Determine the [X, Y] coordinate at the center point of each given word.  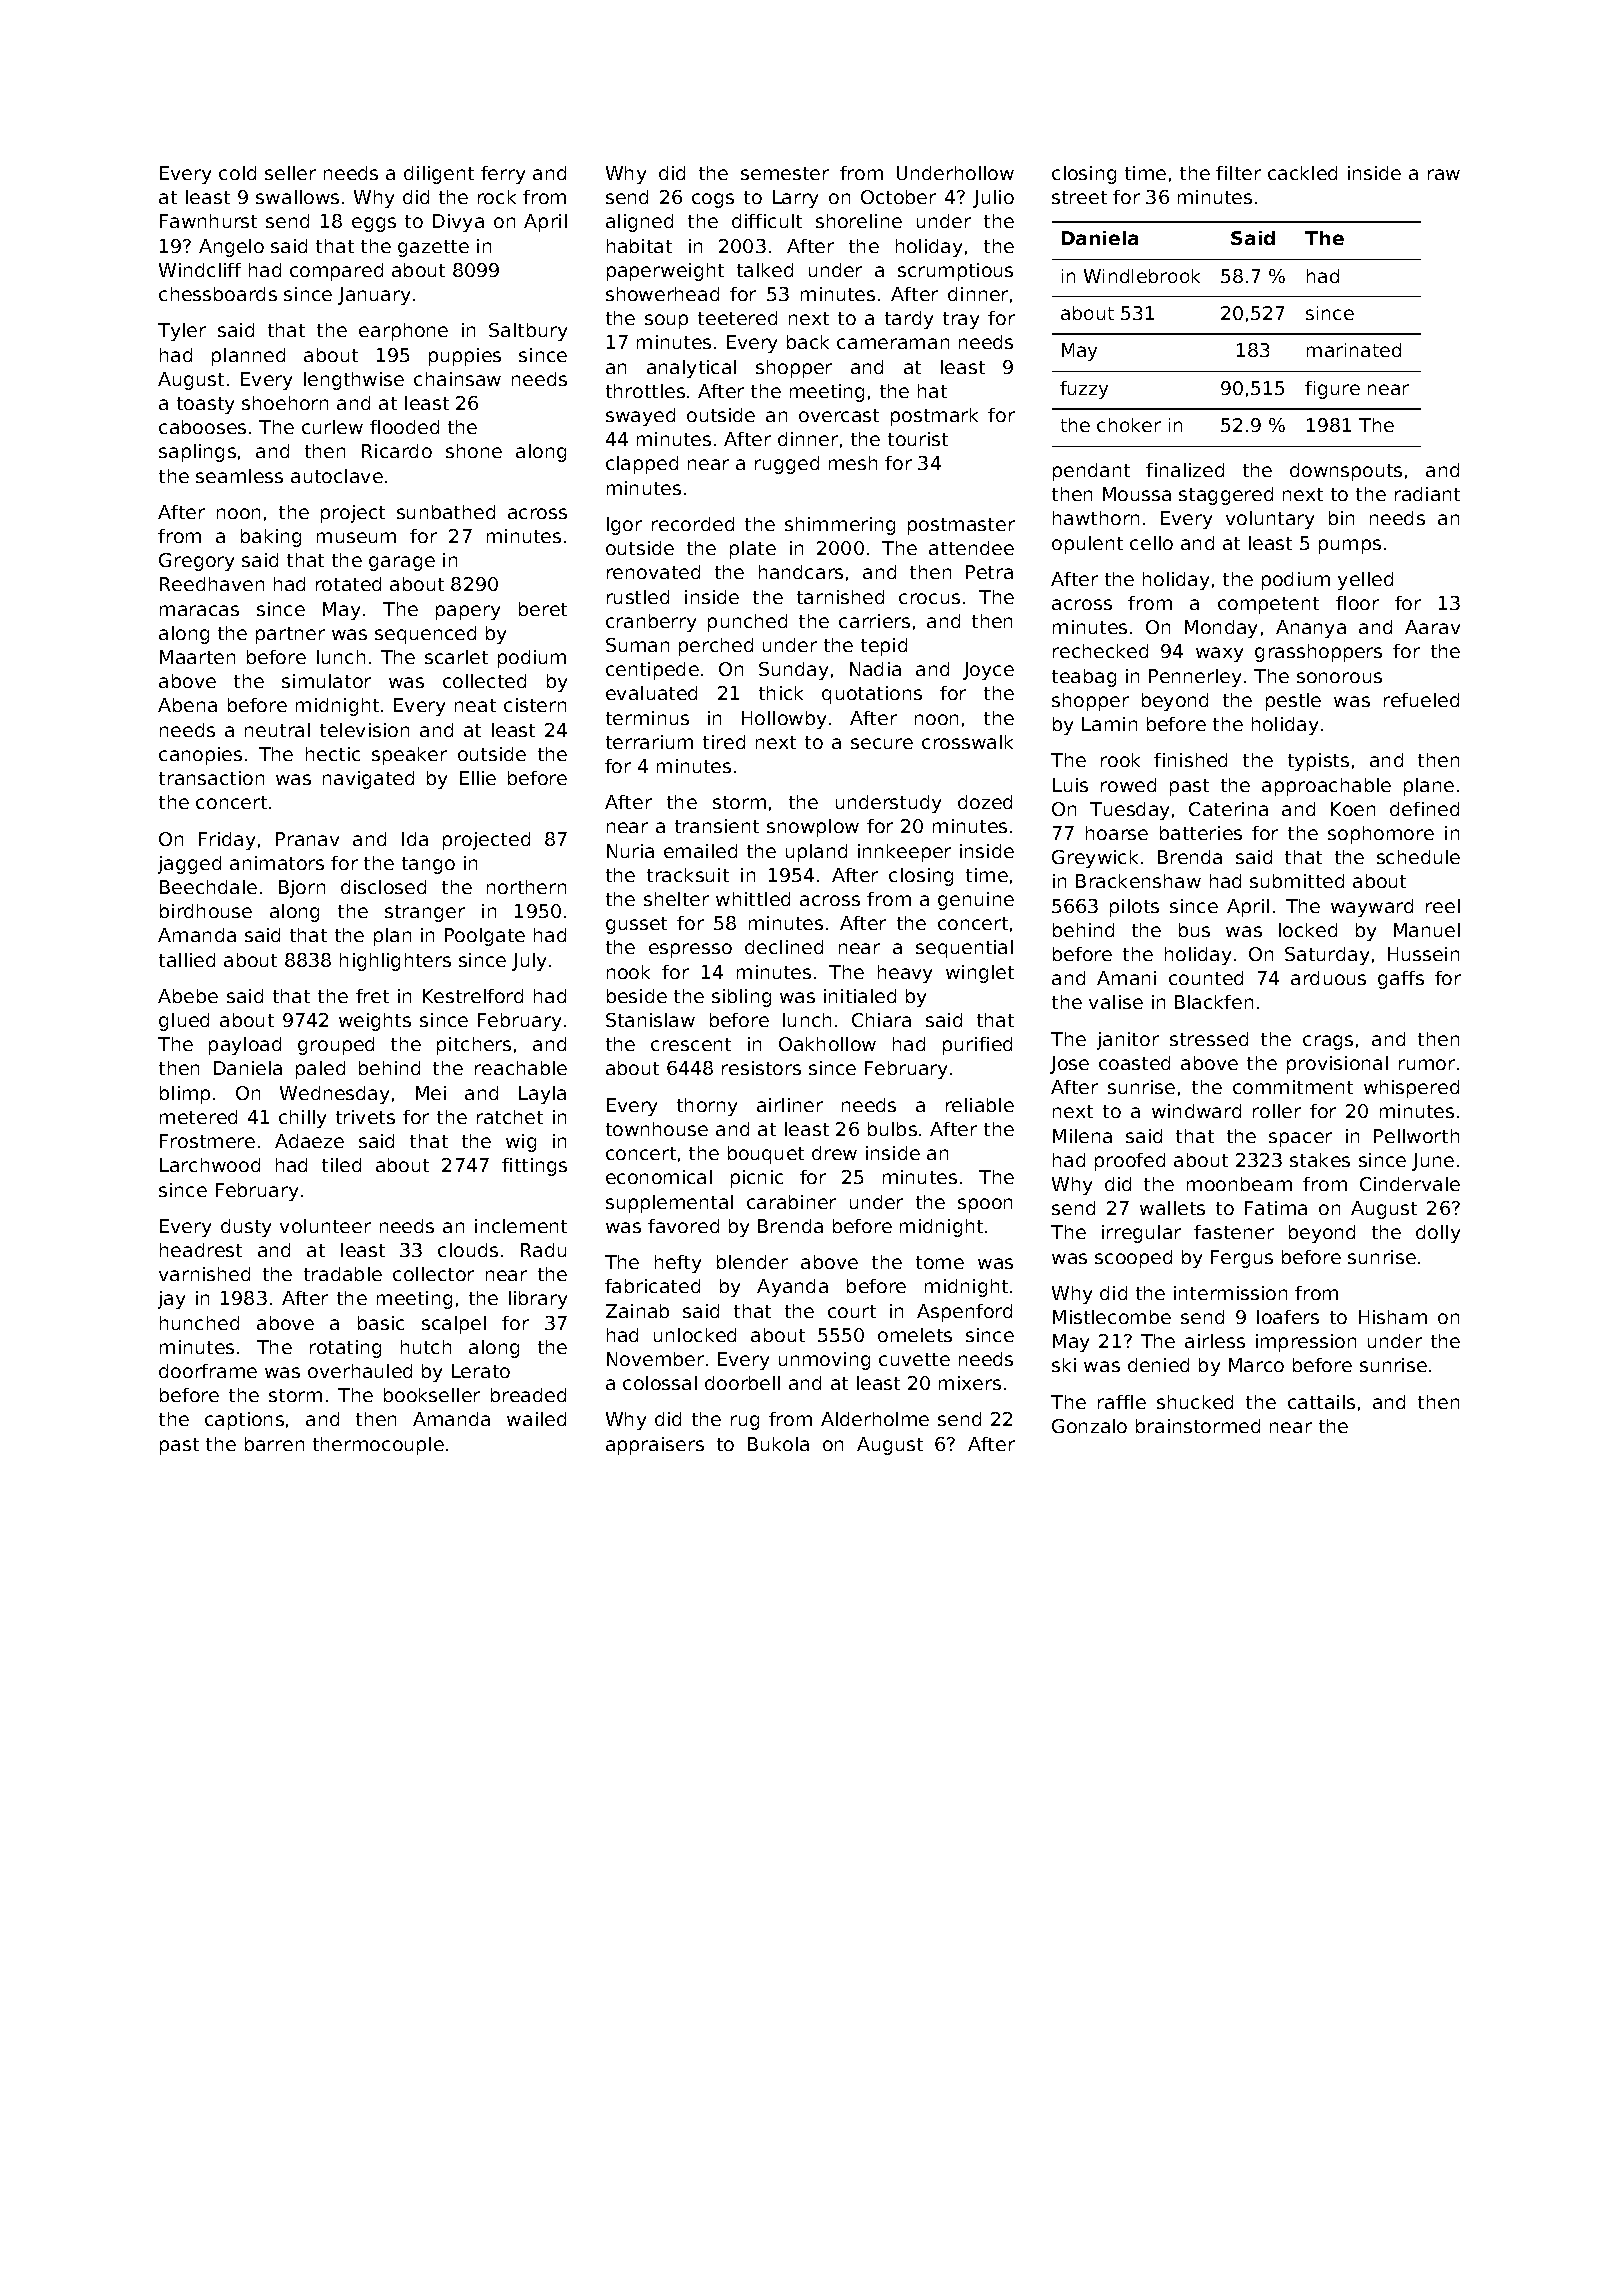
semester [785, 173]
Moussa [1137, 494]
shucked [1195, 1402]
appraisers [655, 1446]
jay [171, 1300]
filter [1238, 173]
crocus [929, 598]
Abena [187, 705]
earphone [403, 332]
